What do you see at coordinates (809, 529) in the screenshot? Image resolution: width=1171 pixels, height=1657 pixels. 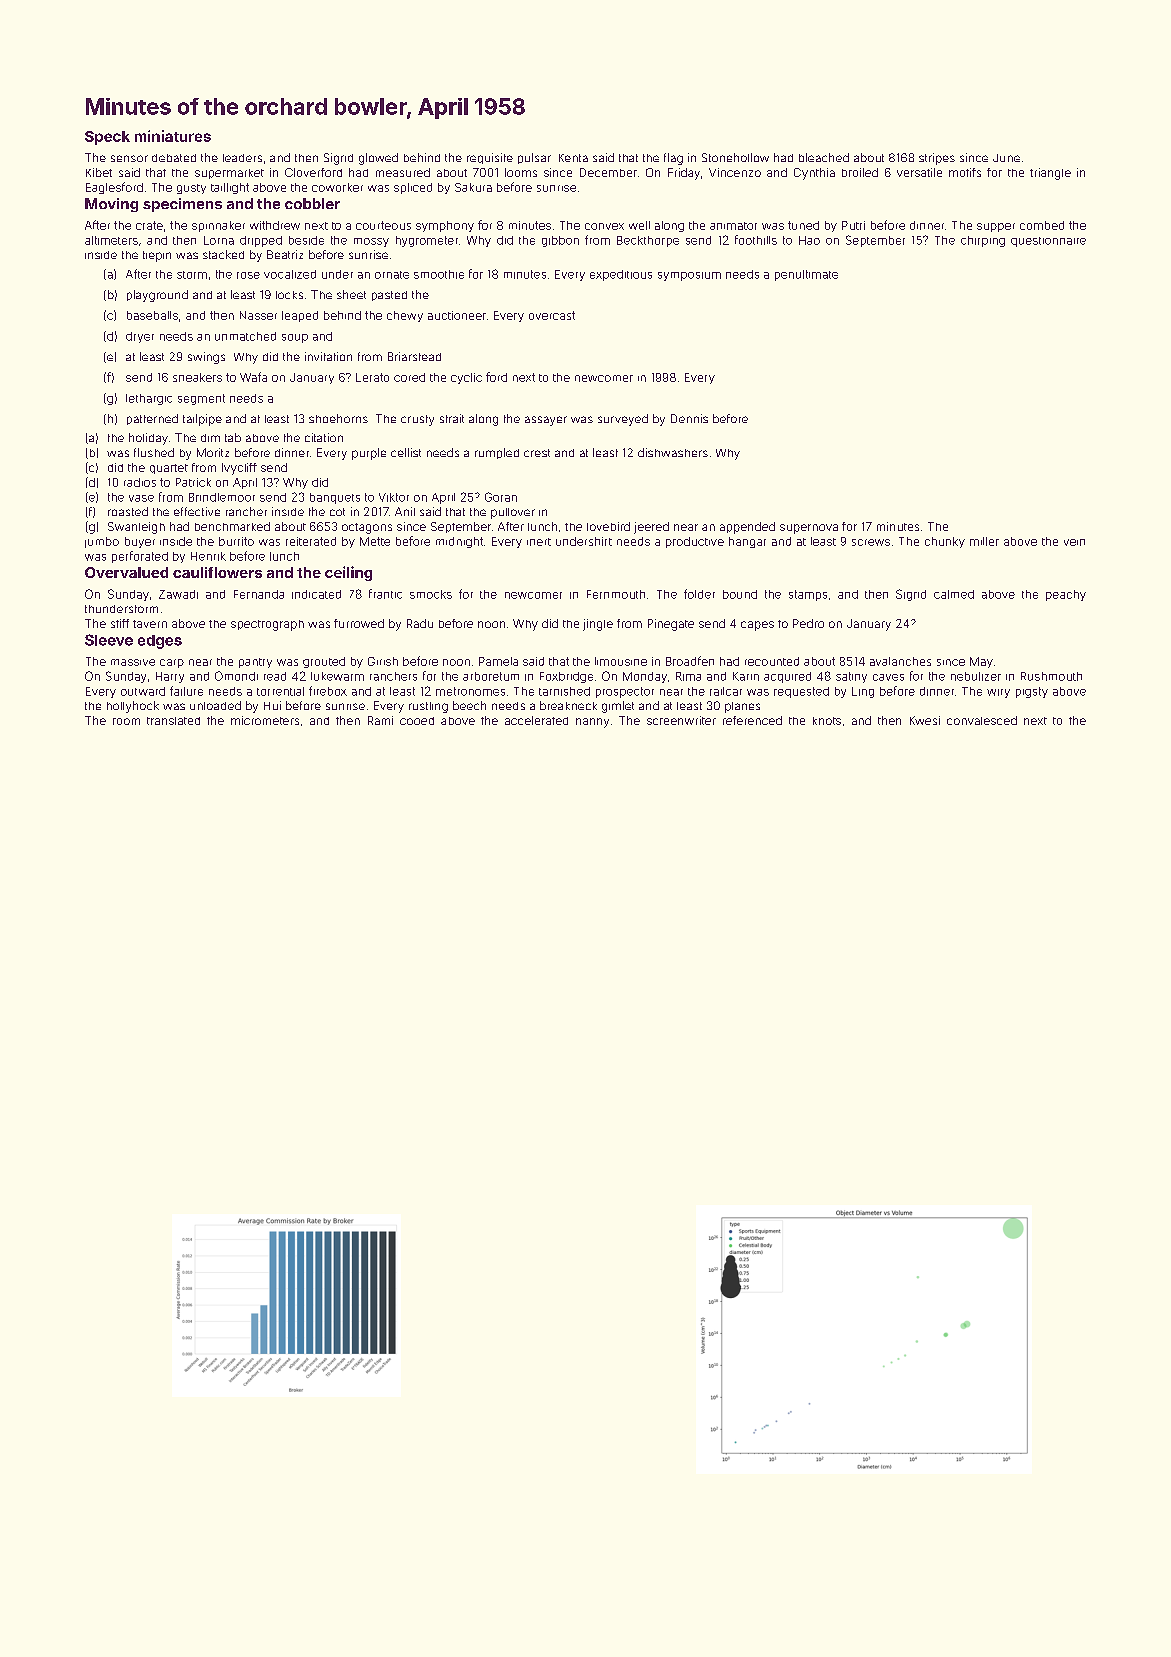 I see `supernova` at bounding box center [809, 529].
